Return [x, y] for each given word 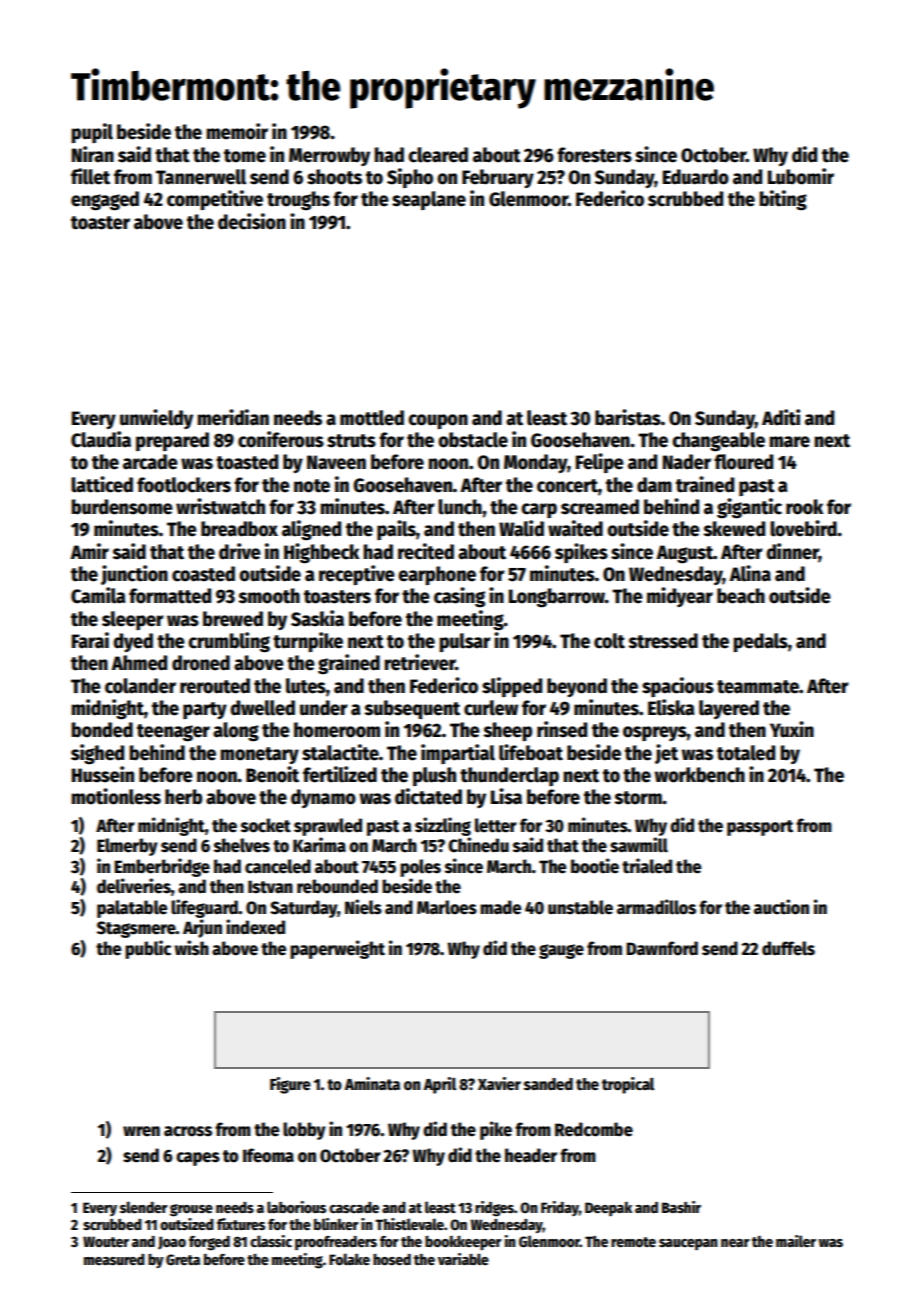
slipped [512, 687]
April [440, 1085]
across [188, 1131]
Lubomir [801, 176]
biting [783, 200]
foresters [594, 155]
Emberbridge [162, 867]
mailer [796, 1241]
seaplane [429, 200]
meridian [233, 417]
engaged [105, 201]
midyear [680, 597]
